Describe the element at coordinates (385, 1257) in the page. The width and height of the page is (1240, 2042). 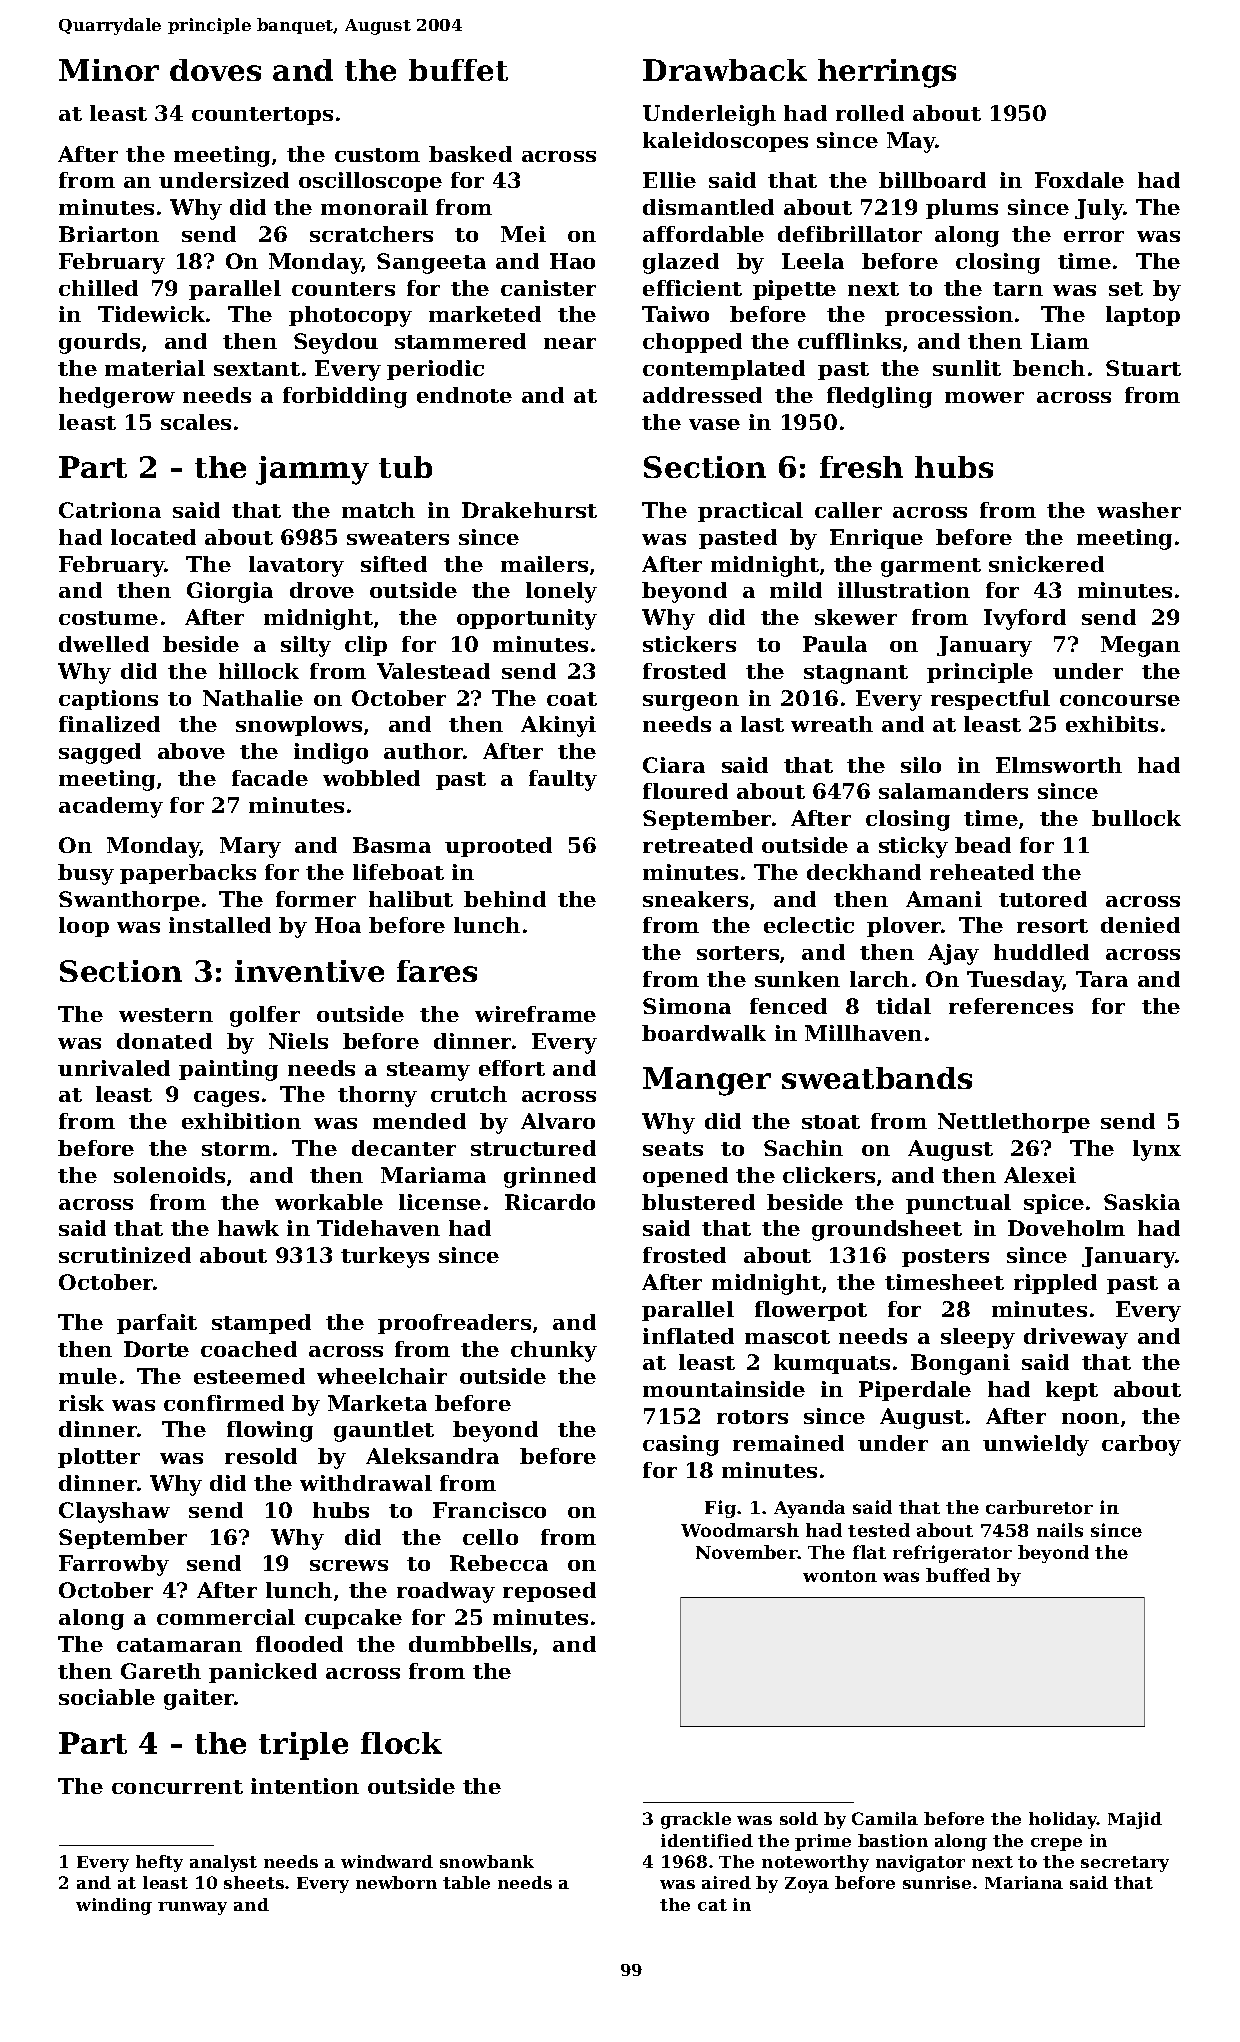
I see `turkeys` at that location.
